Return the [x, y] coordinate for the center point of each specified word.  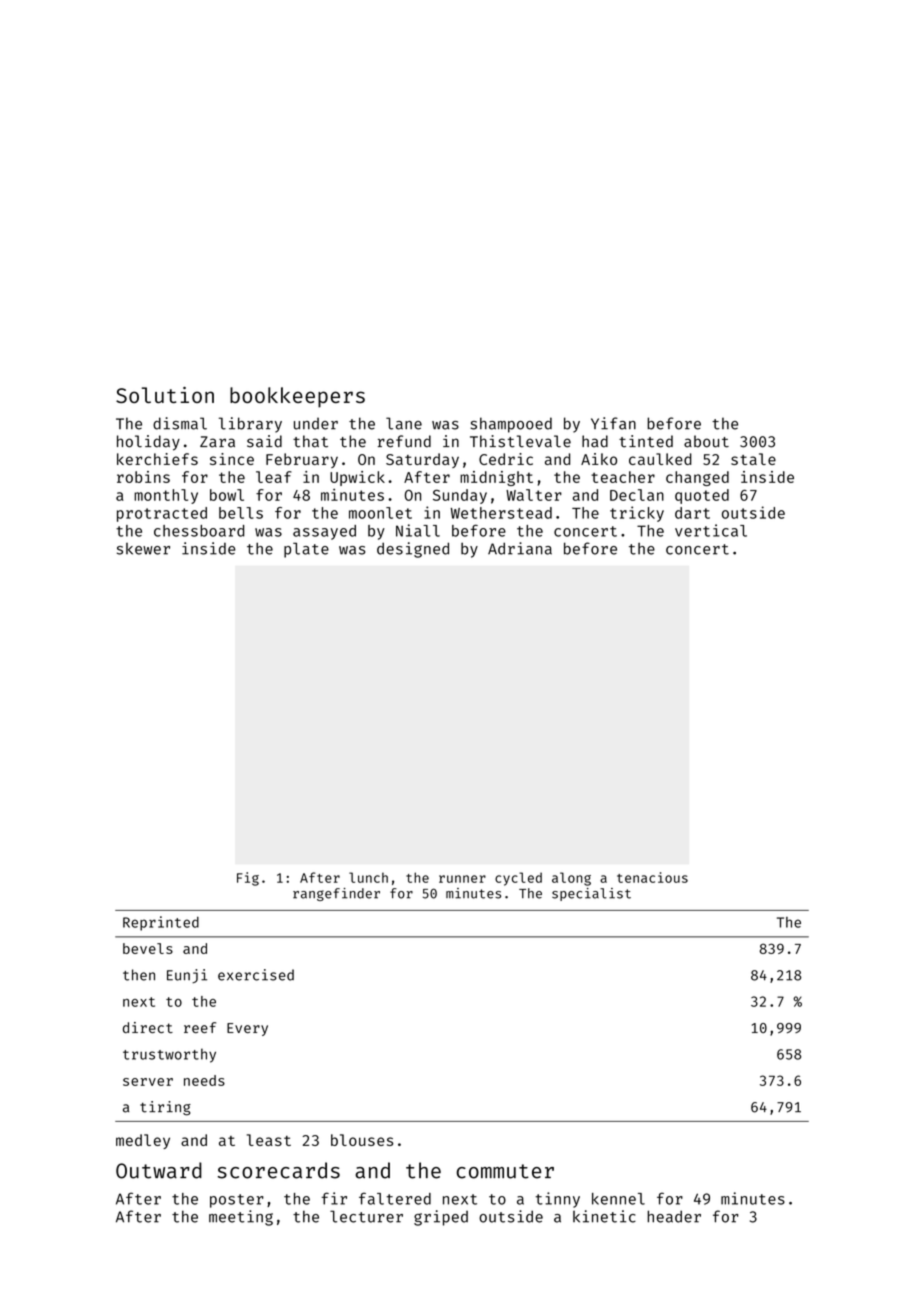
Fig [248, 879]
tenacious [652, 877]
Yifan [613, 423]
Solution [165, 395]
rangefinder [336, 894]
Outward [159, 1170]
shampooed [511, 425]
